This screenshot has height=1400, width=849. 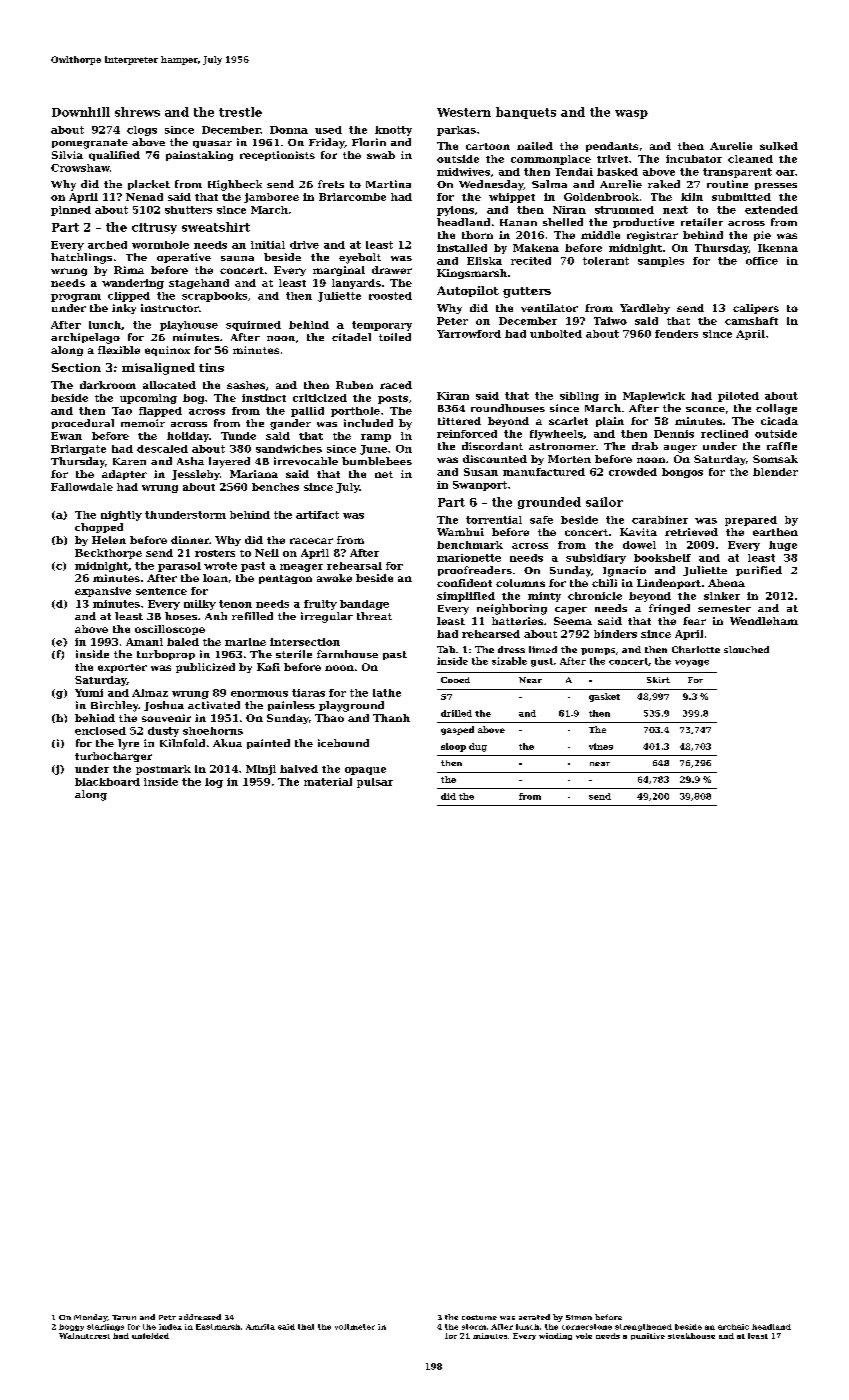 What do you see at coordinates (520, 583) in the screenshot?
I see `columns` at bounding box center [520, 583].
